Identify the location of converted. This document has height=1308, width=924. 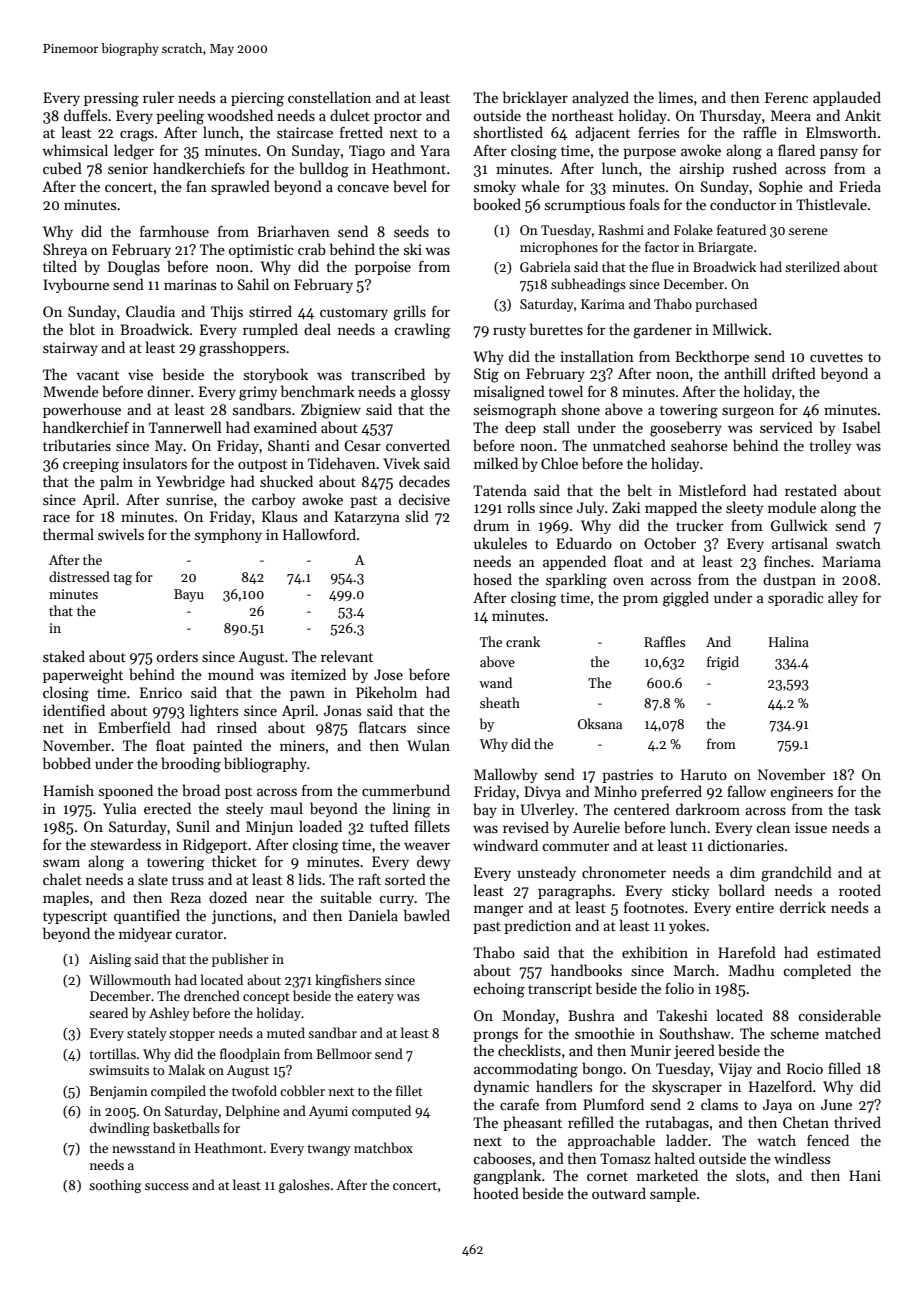
(418, 445).
